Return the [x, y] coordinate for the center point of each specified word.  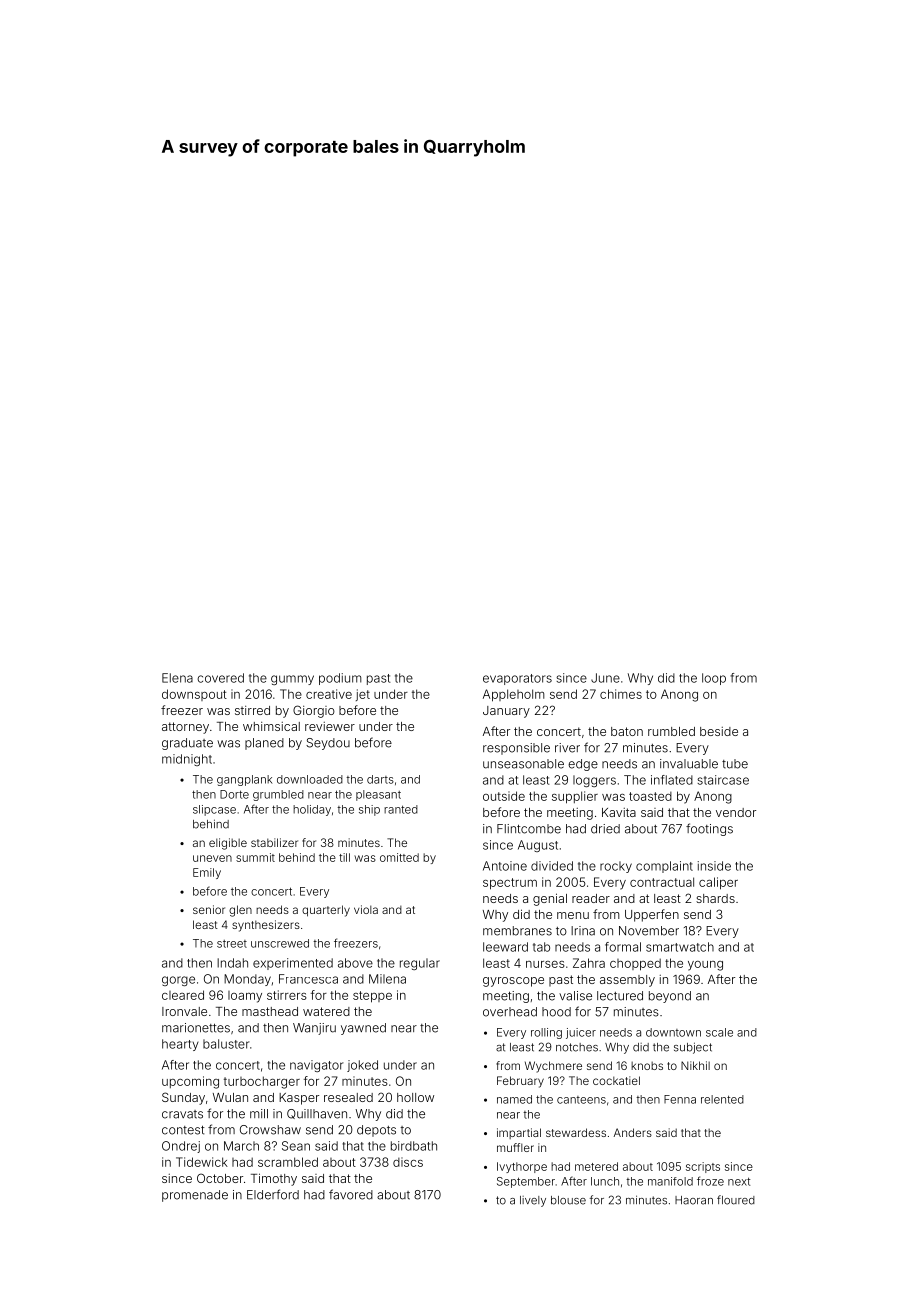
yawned [363, 1029]
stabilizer [274, 842]
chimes [621, 694]
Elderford [273, 1194]
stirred [252, 710]
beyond [670, 997]
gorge [178, 981]
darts [380, 779]
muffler [515, 1147]
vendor [736, 812]
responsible [516, 749]
